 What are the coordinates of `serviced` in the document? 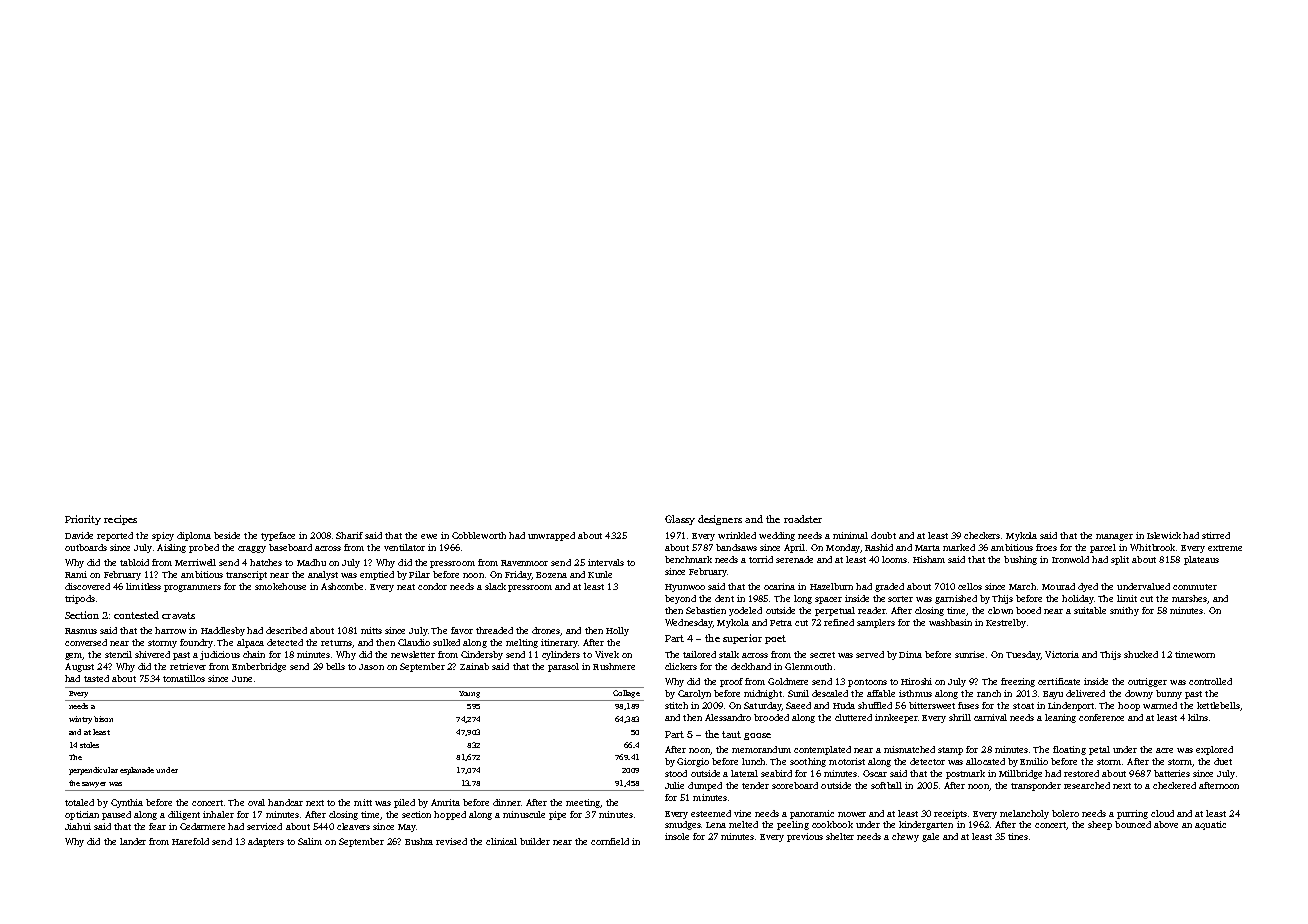 It's located at (264, 826).
